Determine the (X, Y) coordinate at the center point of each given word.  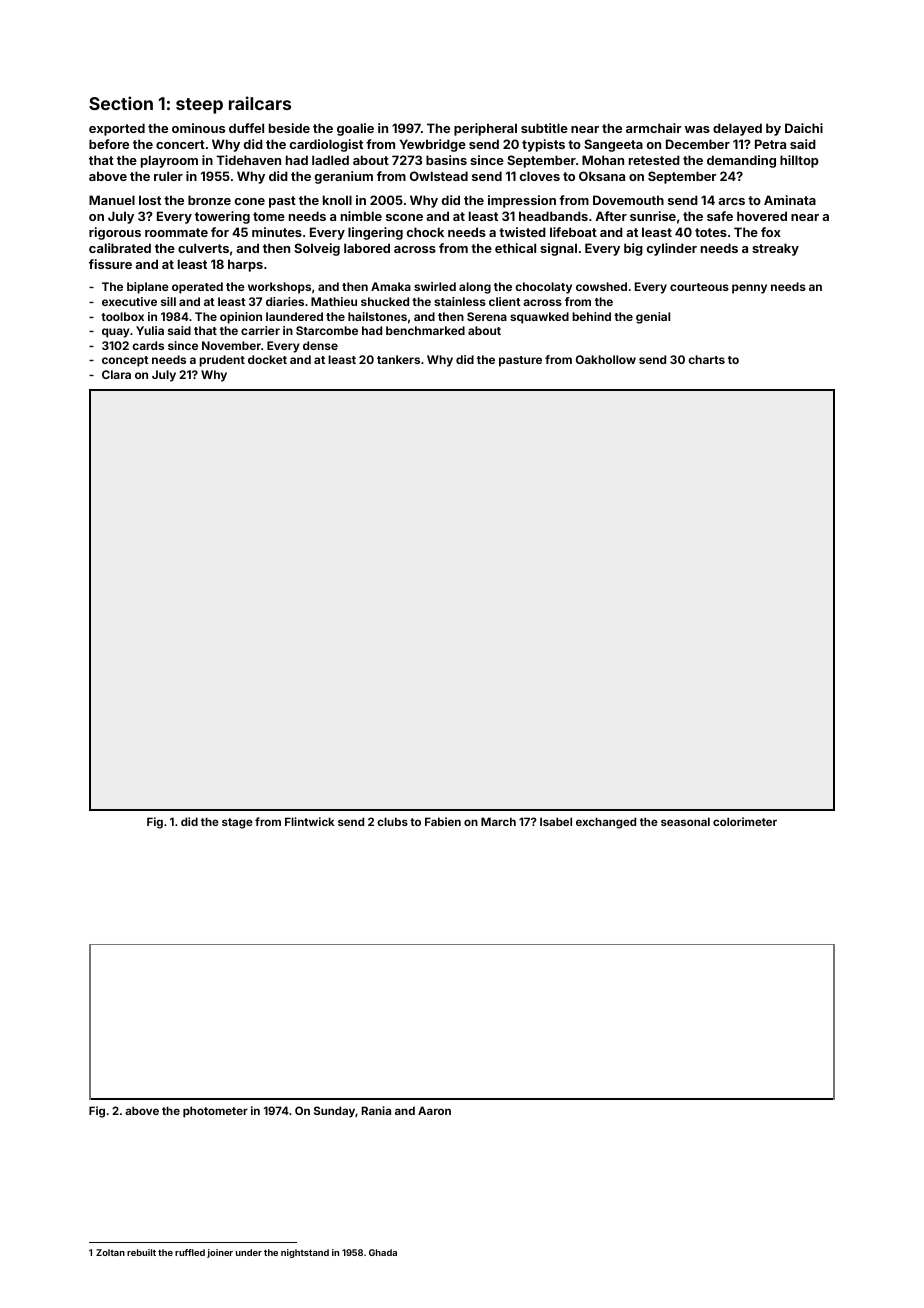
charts (706, 359)
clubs (392, 821)
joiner (220, 1253)
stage (237, 823)
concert (180, 144)
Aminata (790, 200)
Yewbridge (433, 145)
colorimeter (745, 821)
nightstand (305, 1253)
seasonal (685, 821)
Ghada (383, 1252)
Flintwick (309, 821)
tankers (398, 359)
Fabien (443, 821)
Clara (116, 374)
